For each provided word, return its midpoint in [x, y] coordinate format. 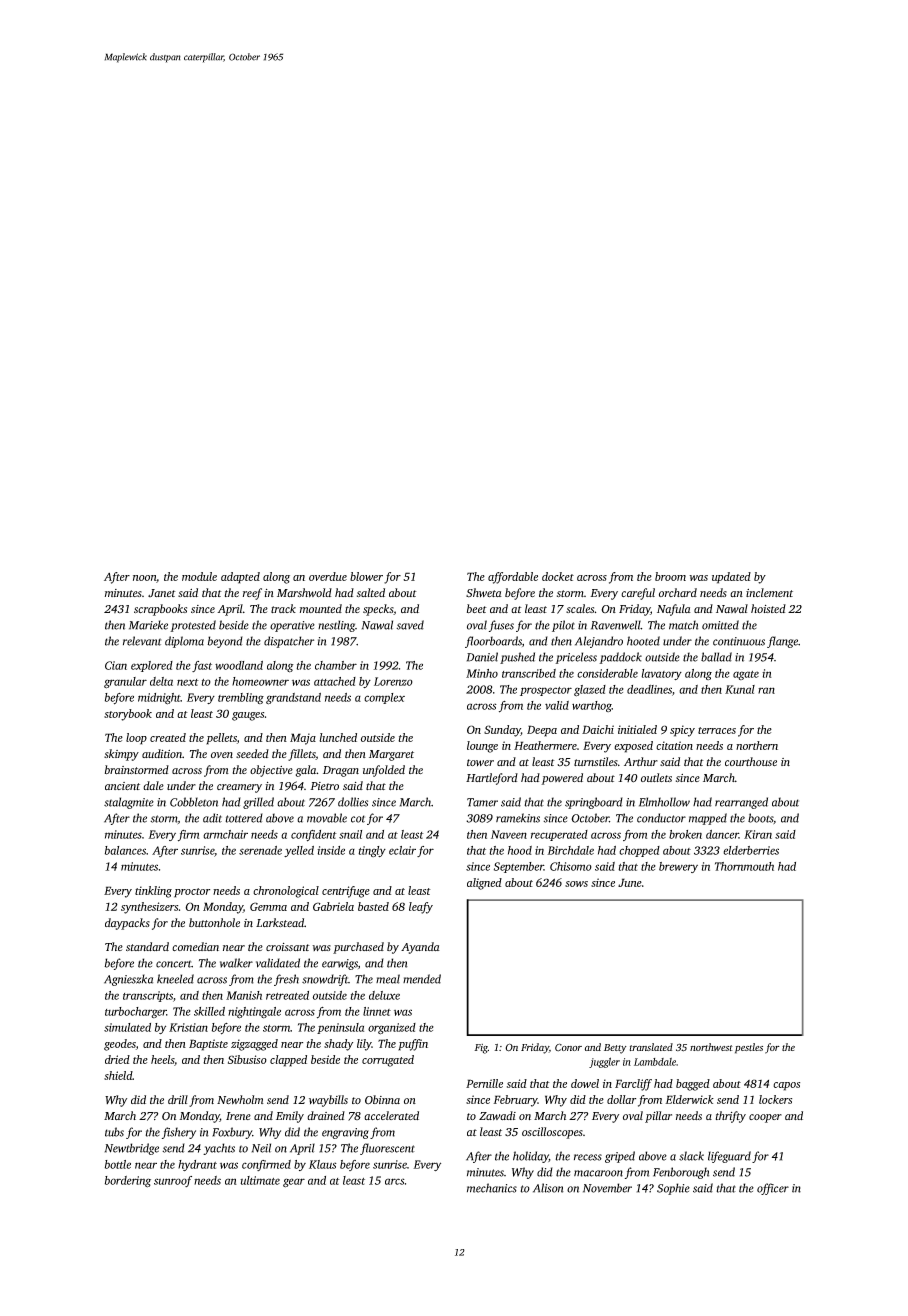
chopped [639, 851]
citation [674, 745]
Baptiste [208, 1045]
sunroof [173, 1181]
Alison [548, 1188]
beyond [225, 642]
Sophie [673, 1189]
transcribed [529, 673]
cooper [765, 1118]
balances [125, 850]
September [519, 867]
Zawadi [497, 1116]
